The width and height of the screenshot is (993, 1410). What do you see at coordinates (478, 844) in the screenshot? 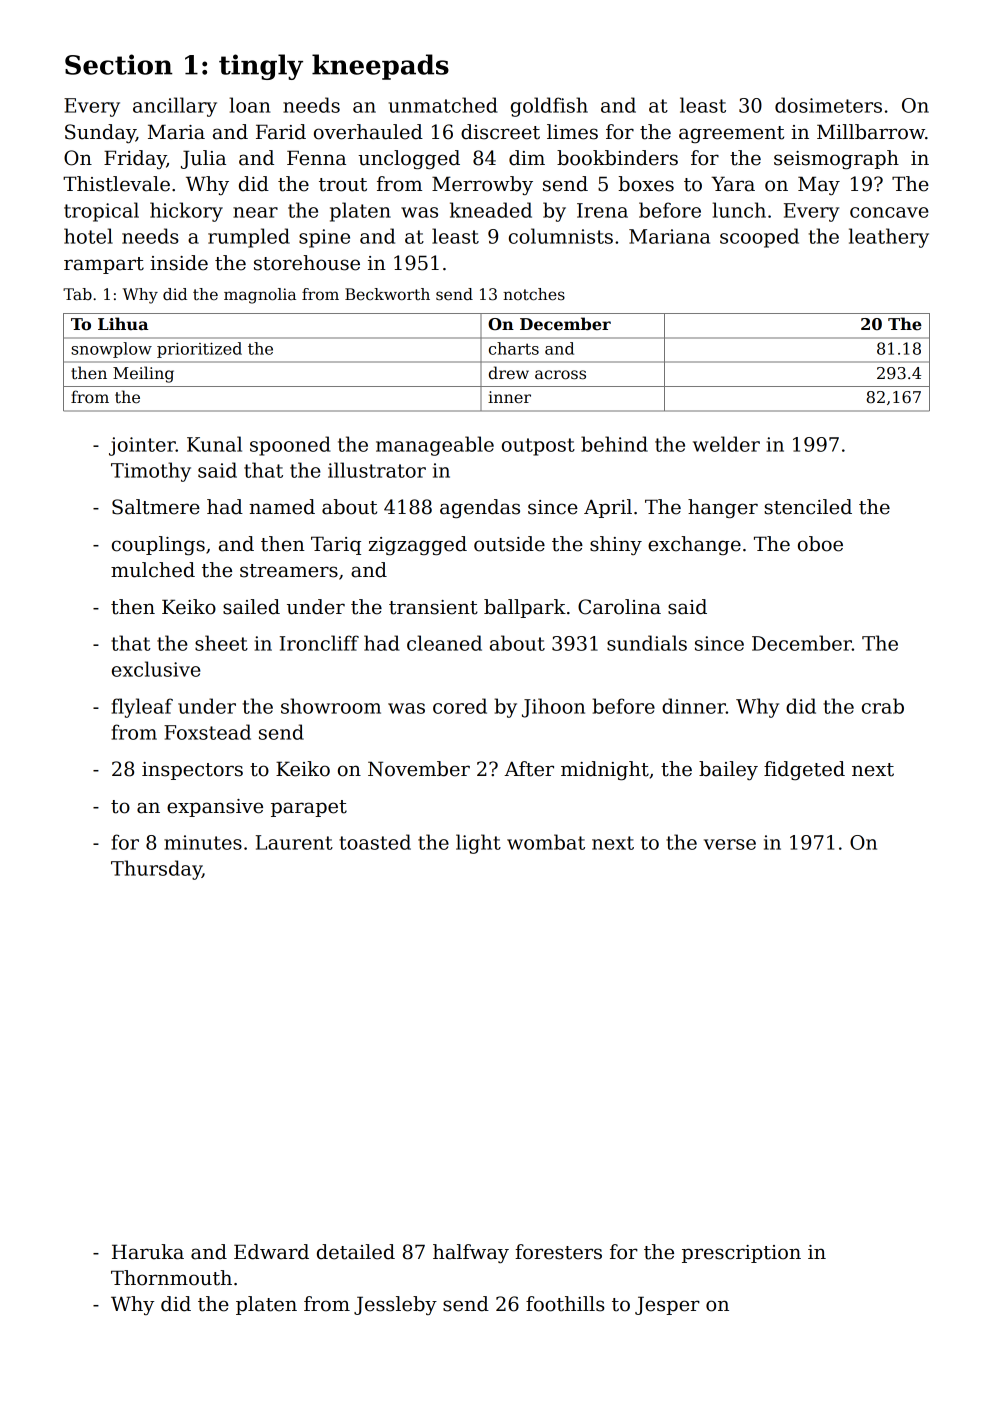
I see `light` at bounding box center [478, 844].
